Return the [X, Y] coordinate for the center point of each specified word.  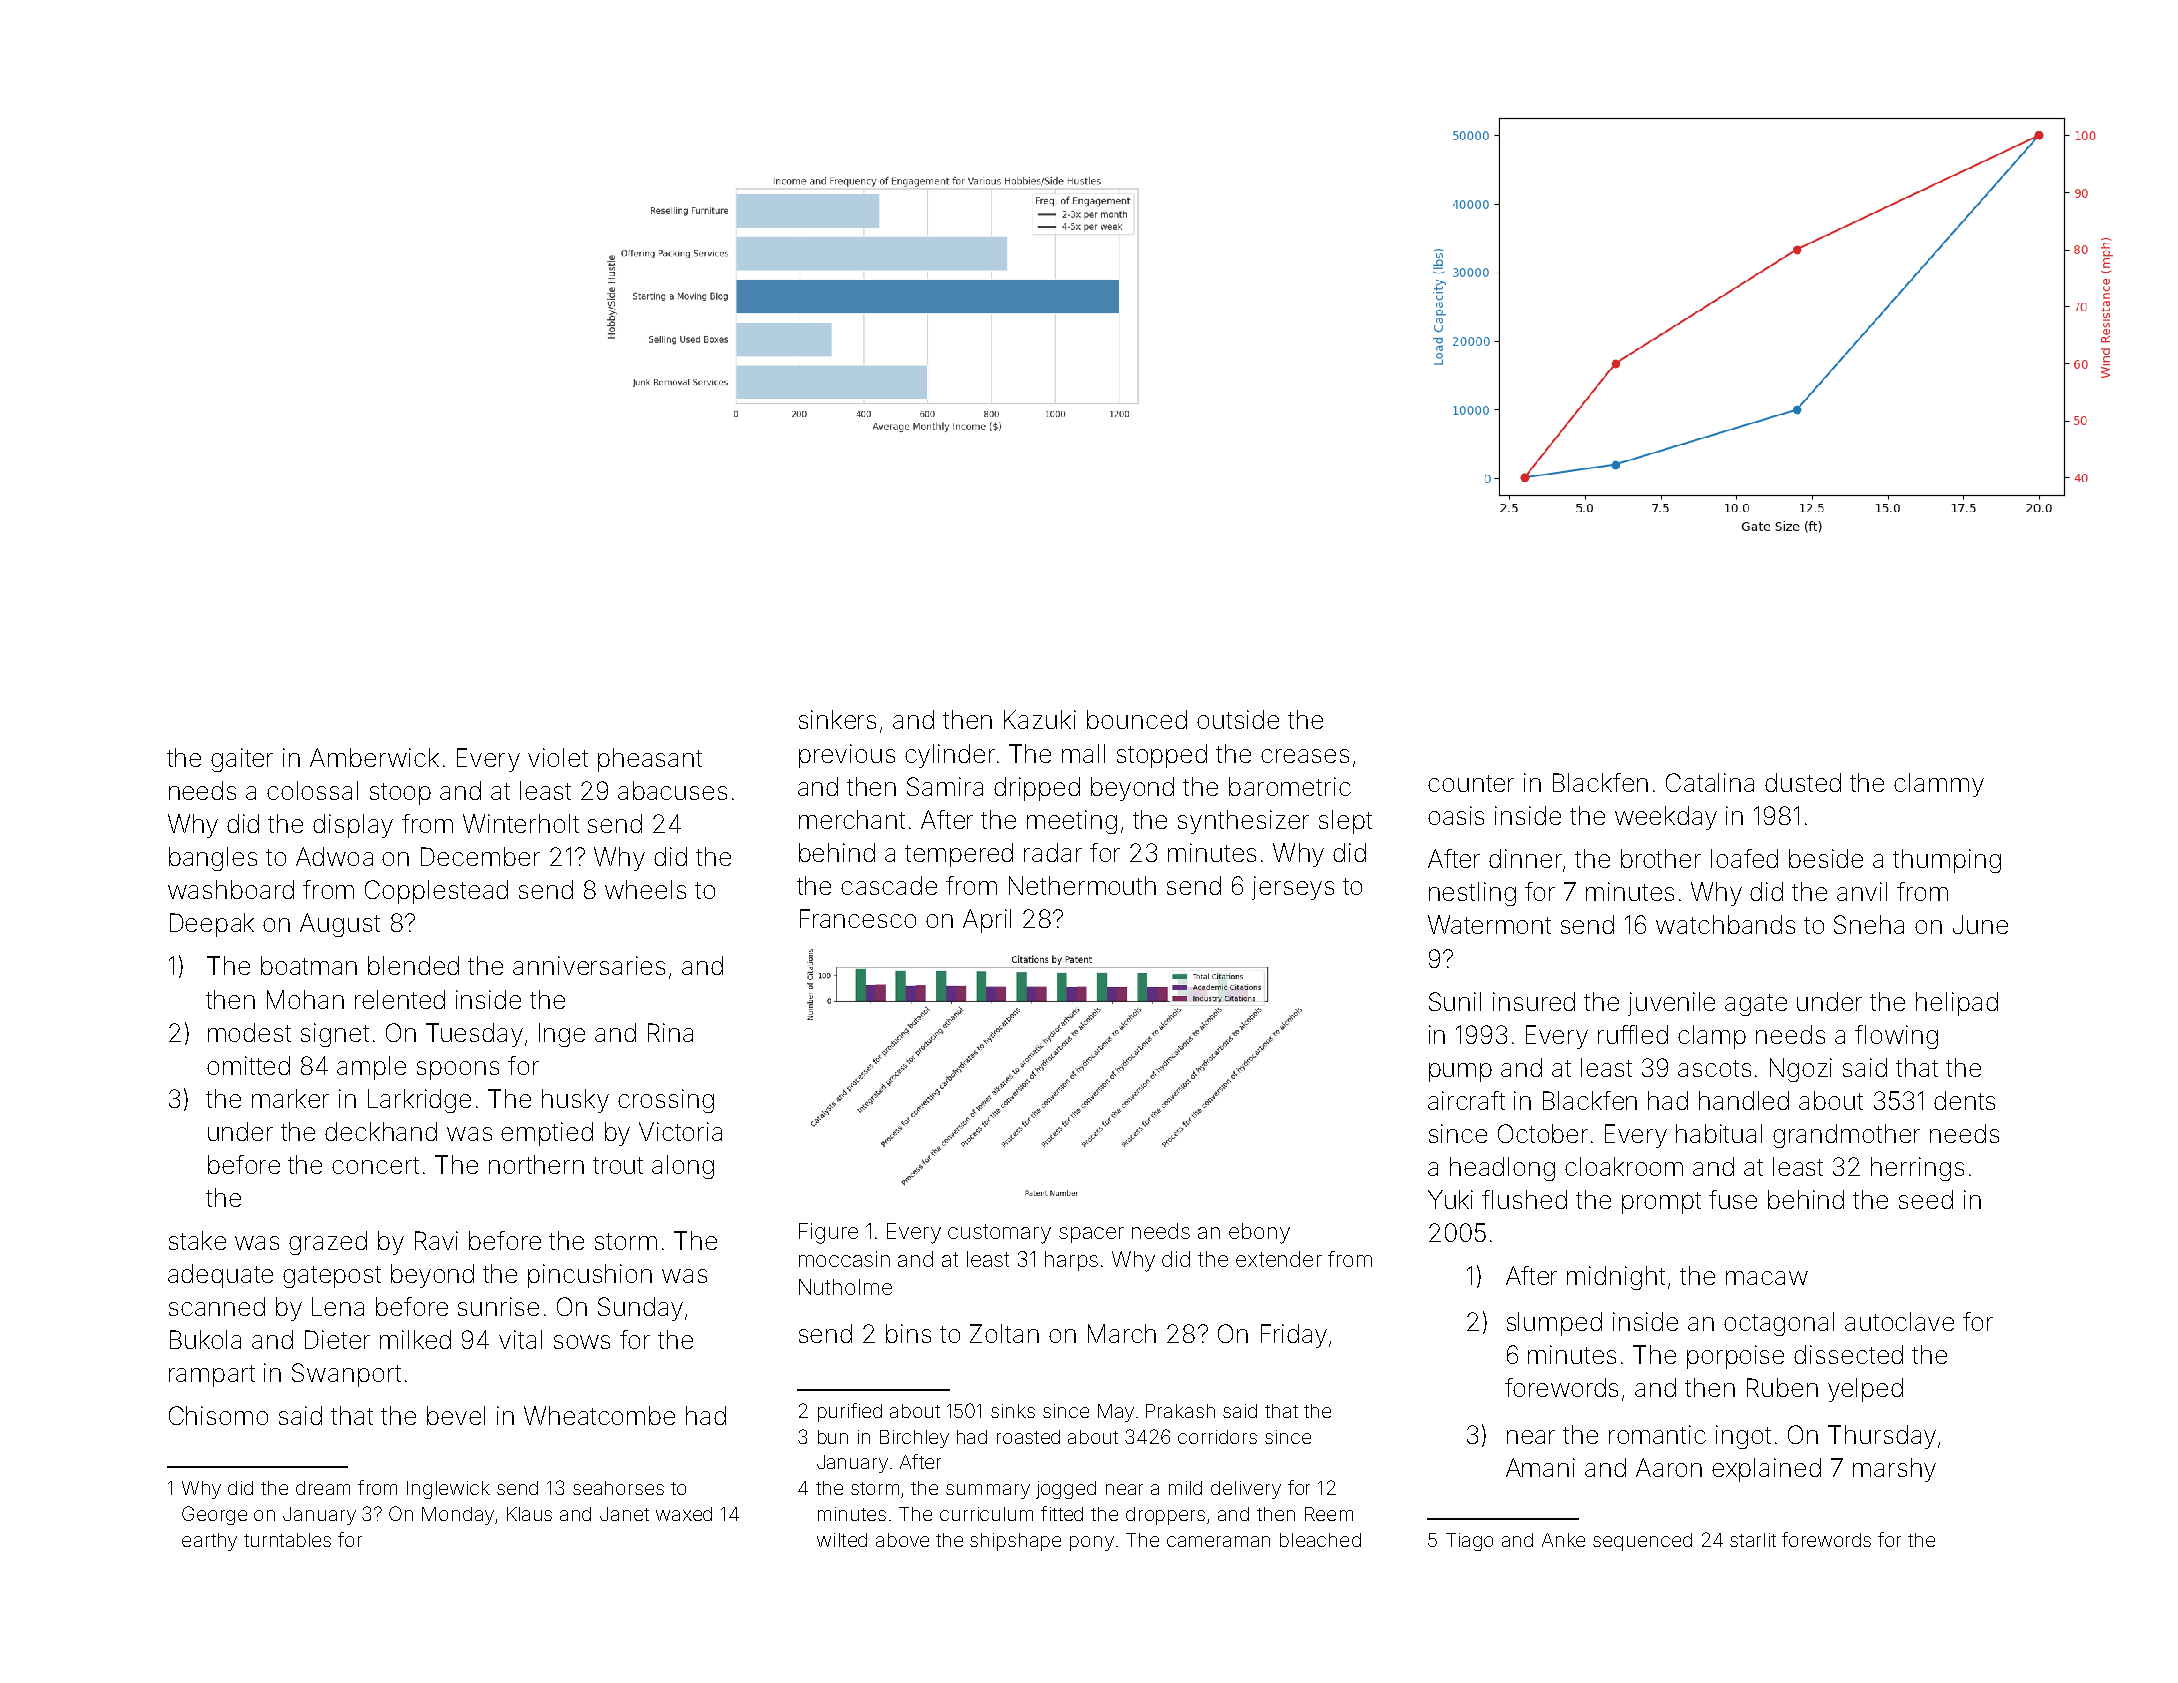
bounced [1137, 719]
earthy [209, 1542]
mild [1185, 1488]
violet [558, 757]
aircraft [1466, 1100]
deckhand [381, 1131]
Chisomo [218, 1415]
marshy [1894, 1470]
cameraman [1218, 1541]
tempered [959, 855]
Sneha [1869, 924]
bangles [213, 859]
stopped [1162, 756]
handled [1744, 1100]
